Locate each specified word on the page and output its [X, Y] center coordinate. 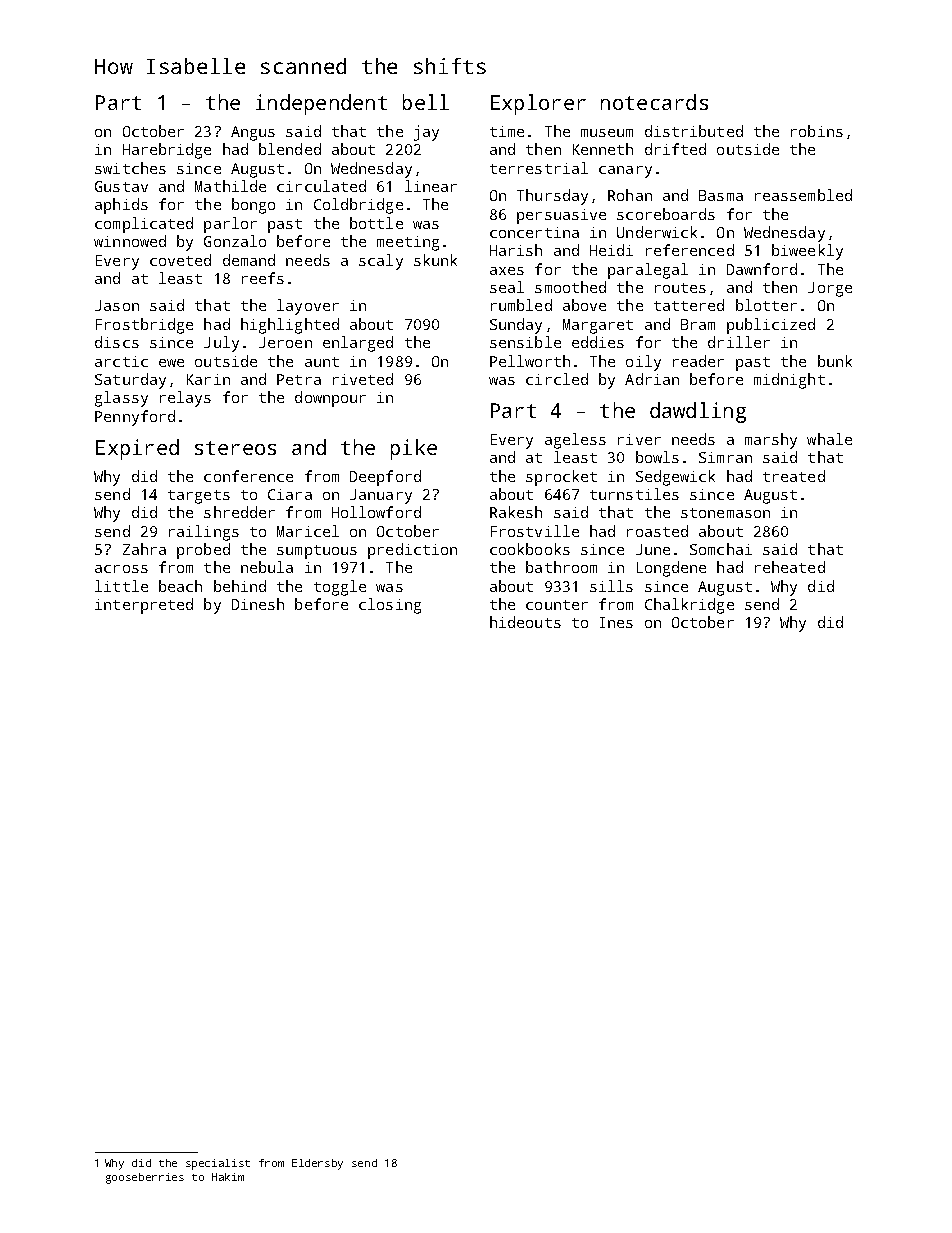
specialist [218, 1164]
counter [557, 605]
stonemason [725, 513]
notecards [654, 102]
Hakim [228, 1177]
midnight [789, 381]
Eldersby [317, 1164]
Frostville [535, 531]
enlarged [358, 344]
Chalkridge [689, 606]
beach [180, 586]
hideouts [525, 622]
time [507, 131]
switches [130, 168]
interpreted [144, 606]
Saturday [130, 381]
